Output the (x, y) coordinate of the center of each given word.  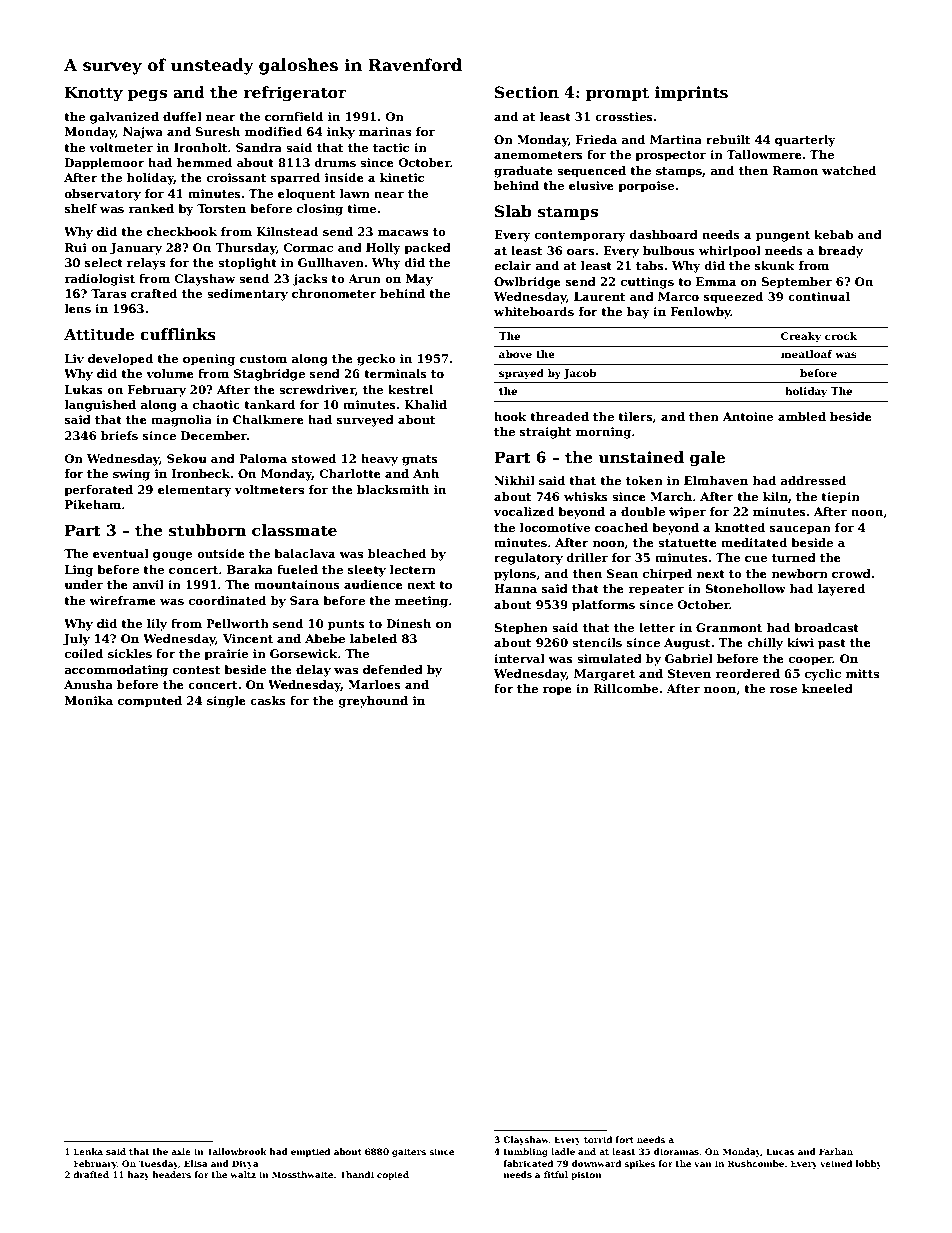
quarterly (805, 141)
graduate (523, 172)
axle (181, 1151)
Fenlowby (700, 313)
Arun (364, 278)
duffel (182, 116)
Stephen (521, 629)
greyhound (373, 702)
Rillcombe (625, 688)
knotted (740, 527)
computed (150, 702)
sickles (130, 653)
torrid (598, 1139)
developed (120, 360)
